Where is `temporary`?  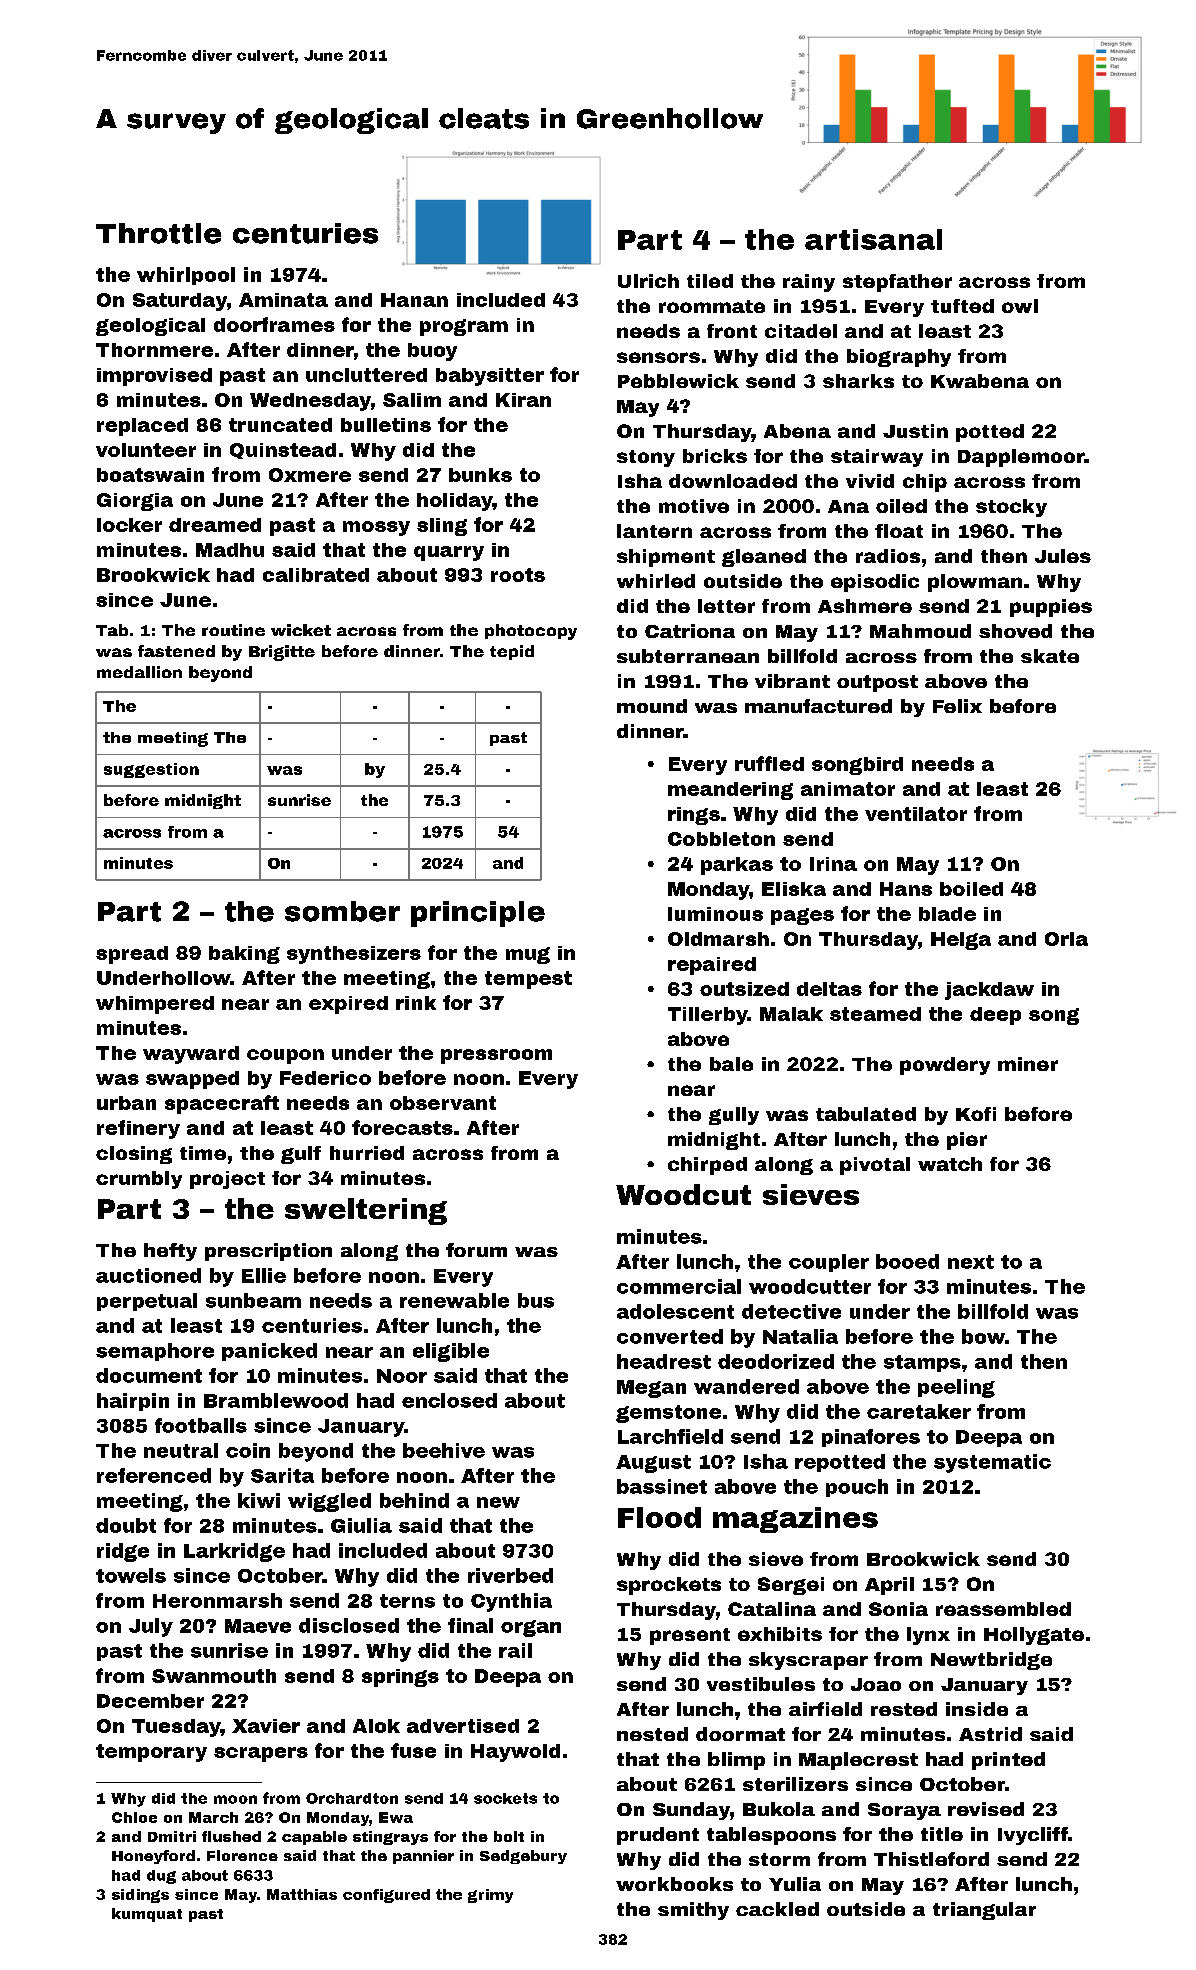
temporary is located at coordinates (151, 1753).
